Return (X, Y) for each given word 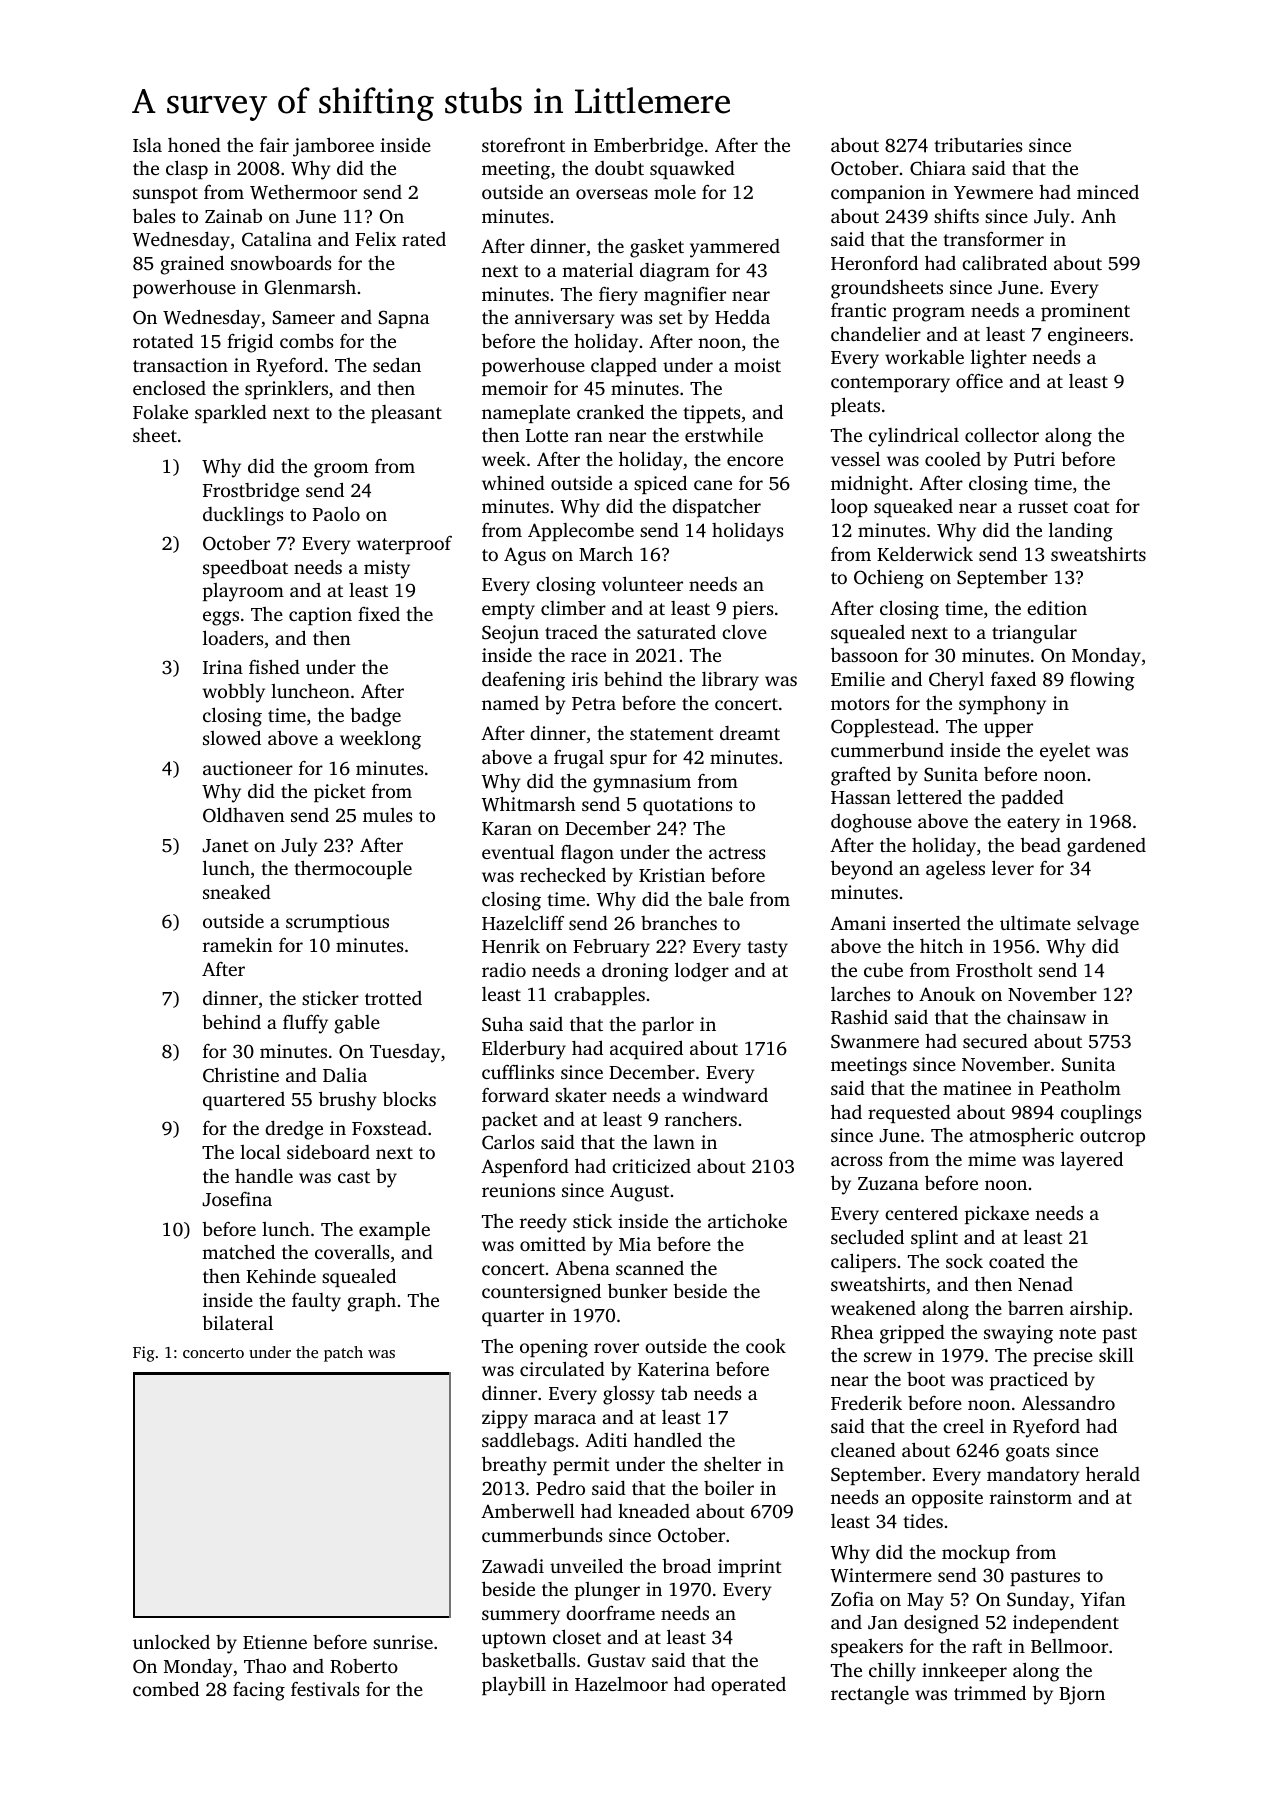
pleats (855, 406)
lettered (929, 797)
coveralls (352, 1252)
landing (1081, 532)
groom (341, 470)
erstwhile (724, 434)
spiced (660, 484)
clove (744, 632)
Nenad (1045, 1284)
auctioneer (248, 768)
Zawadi (513, 1566)
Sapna (404, 319)
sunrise (403, 1642)
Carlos (508, 1142)
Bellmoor (1069, 1646)
